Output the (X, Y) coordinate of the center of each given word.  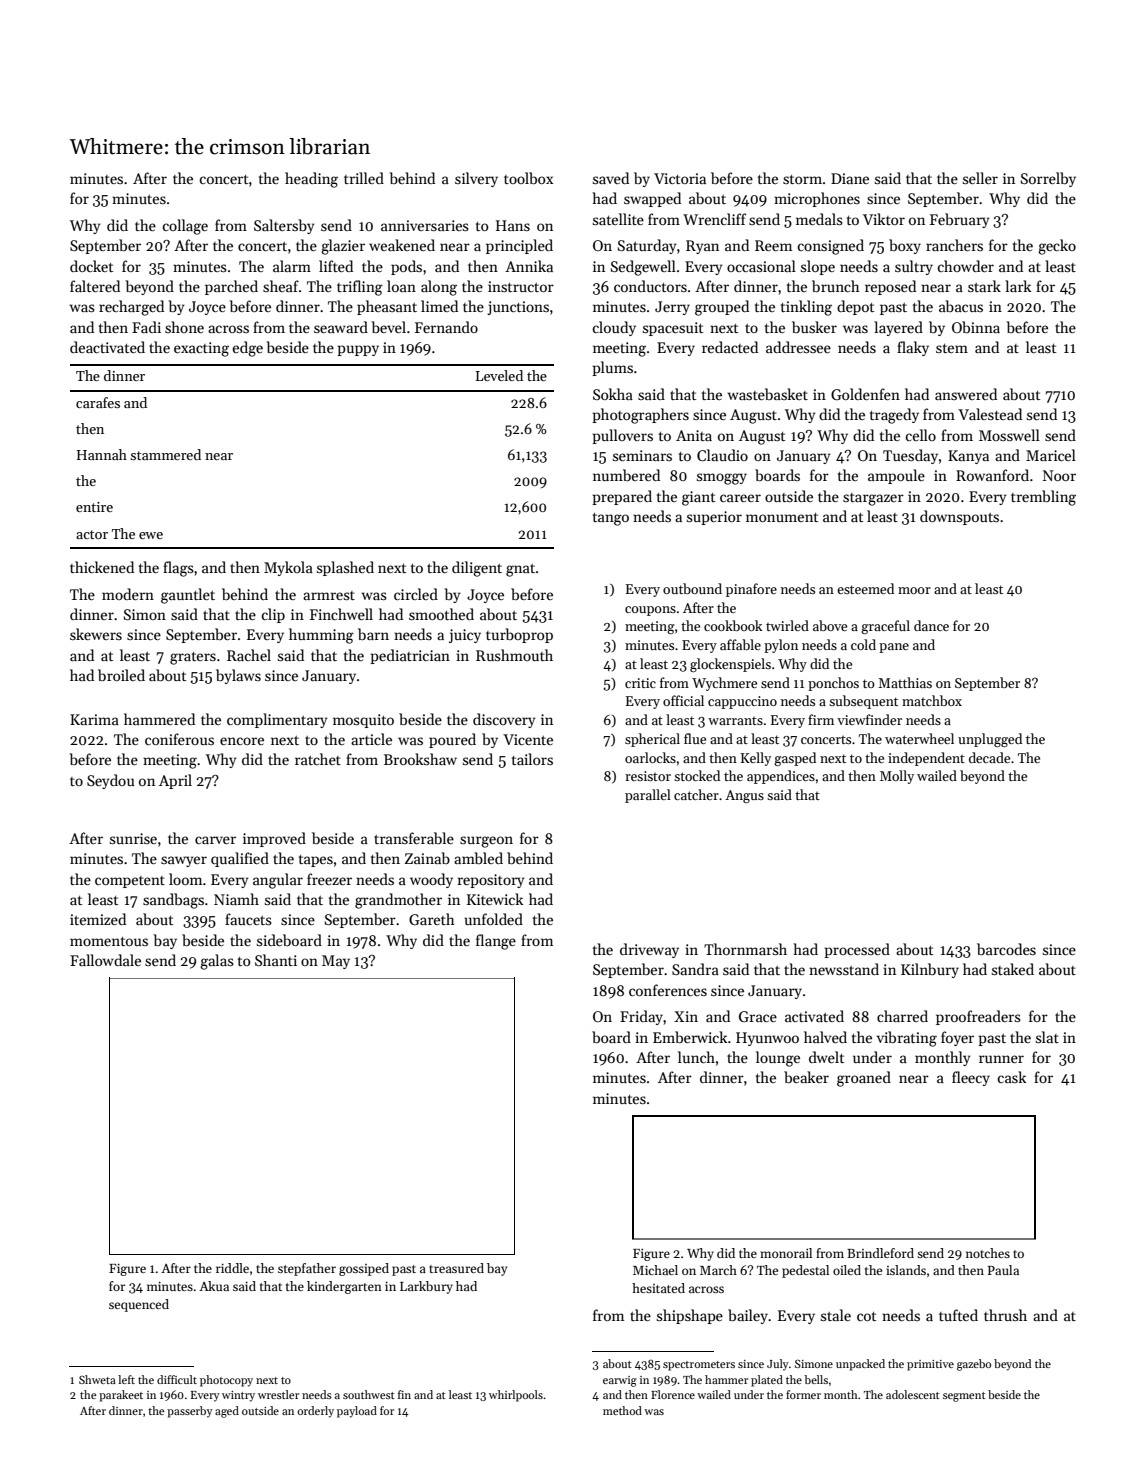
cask (1011, 1077)
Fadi (146, 327)
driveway (649, 950)
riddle (232, 1268)
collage (185, 227)
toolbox (528, 178)
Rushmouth (514, 655)
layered (898, 328)
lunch (696, 1057)
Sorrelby (1048, 179)
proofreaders (978, 1017)
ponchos (833, 684)
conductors (650, 286)
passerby (190, 1412)
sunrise (133, 838)
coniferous (179, 739)
